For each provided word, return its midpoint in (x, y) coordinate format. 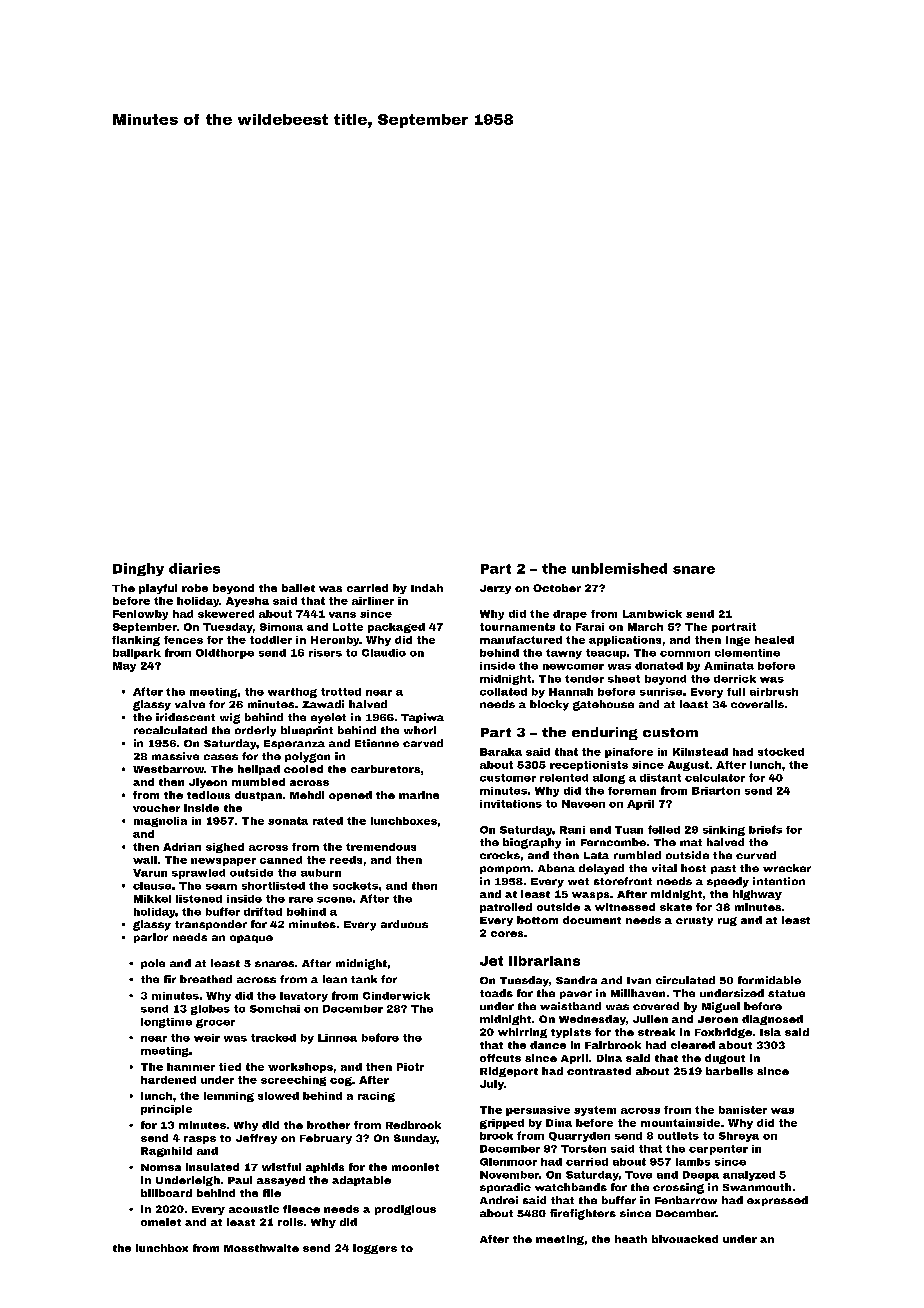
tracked (273, 1038)
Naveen (583, 804)
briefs (765, 829)
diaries (194, 568)
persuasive (538, 1111)
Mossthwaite (261, 1248)
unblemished (619, 568)
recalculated (170, 730)
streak (656, 1032)
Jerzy (495, 589)
